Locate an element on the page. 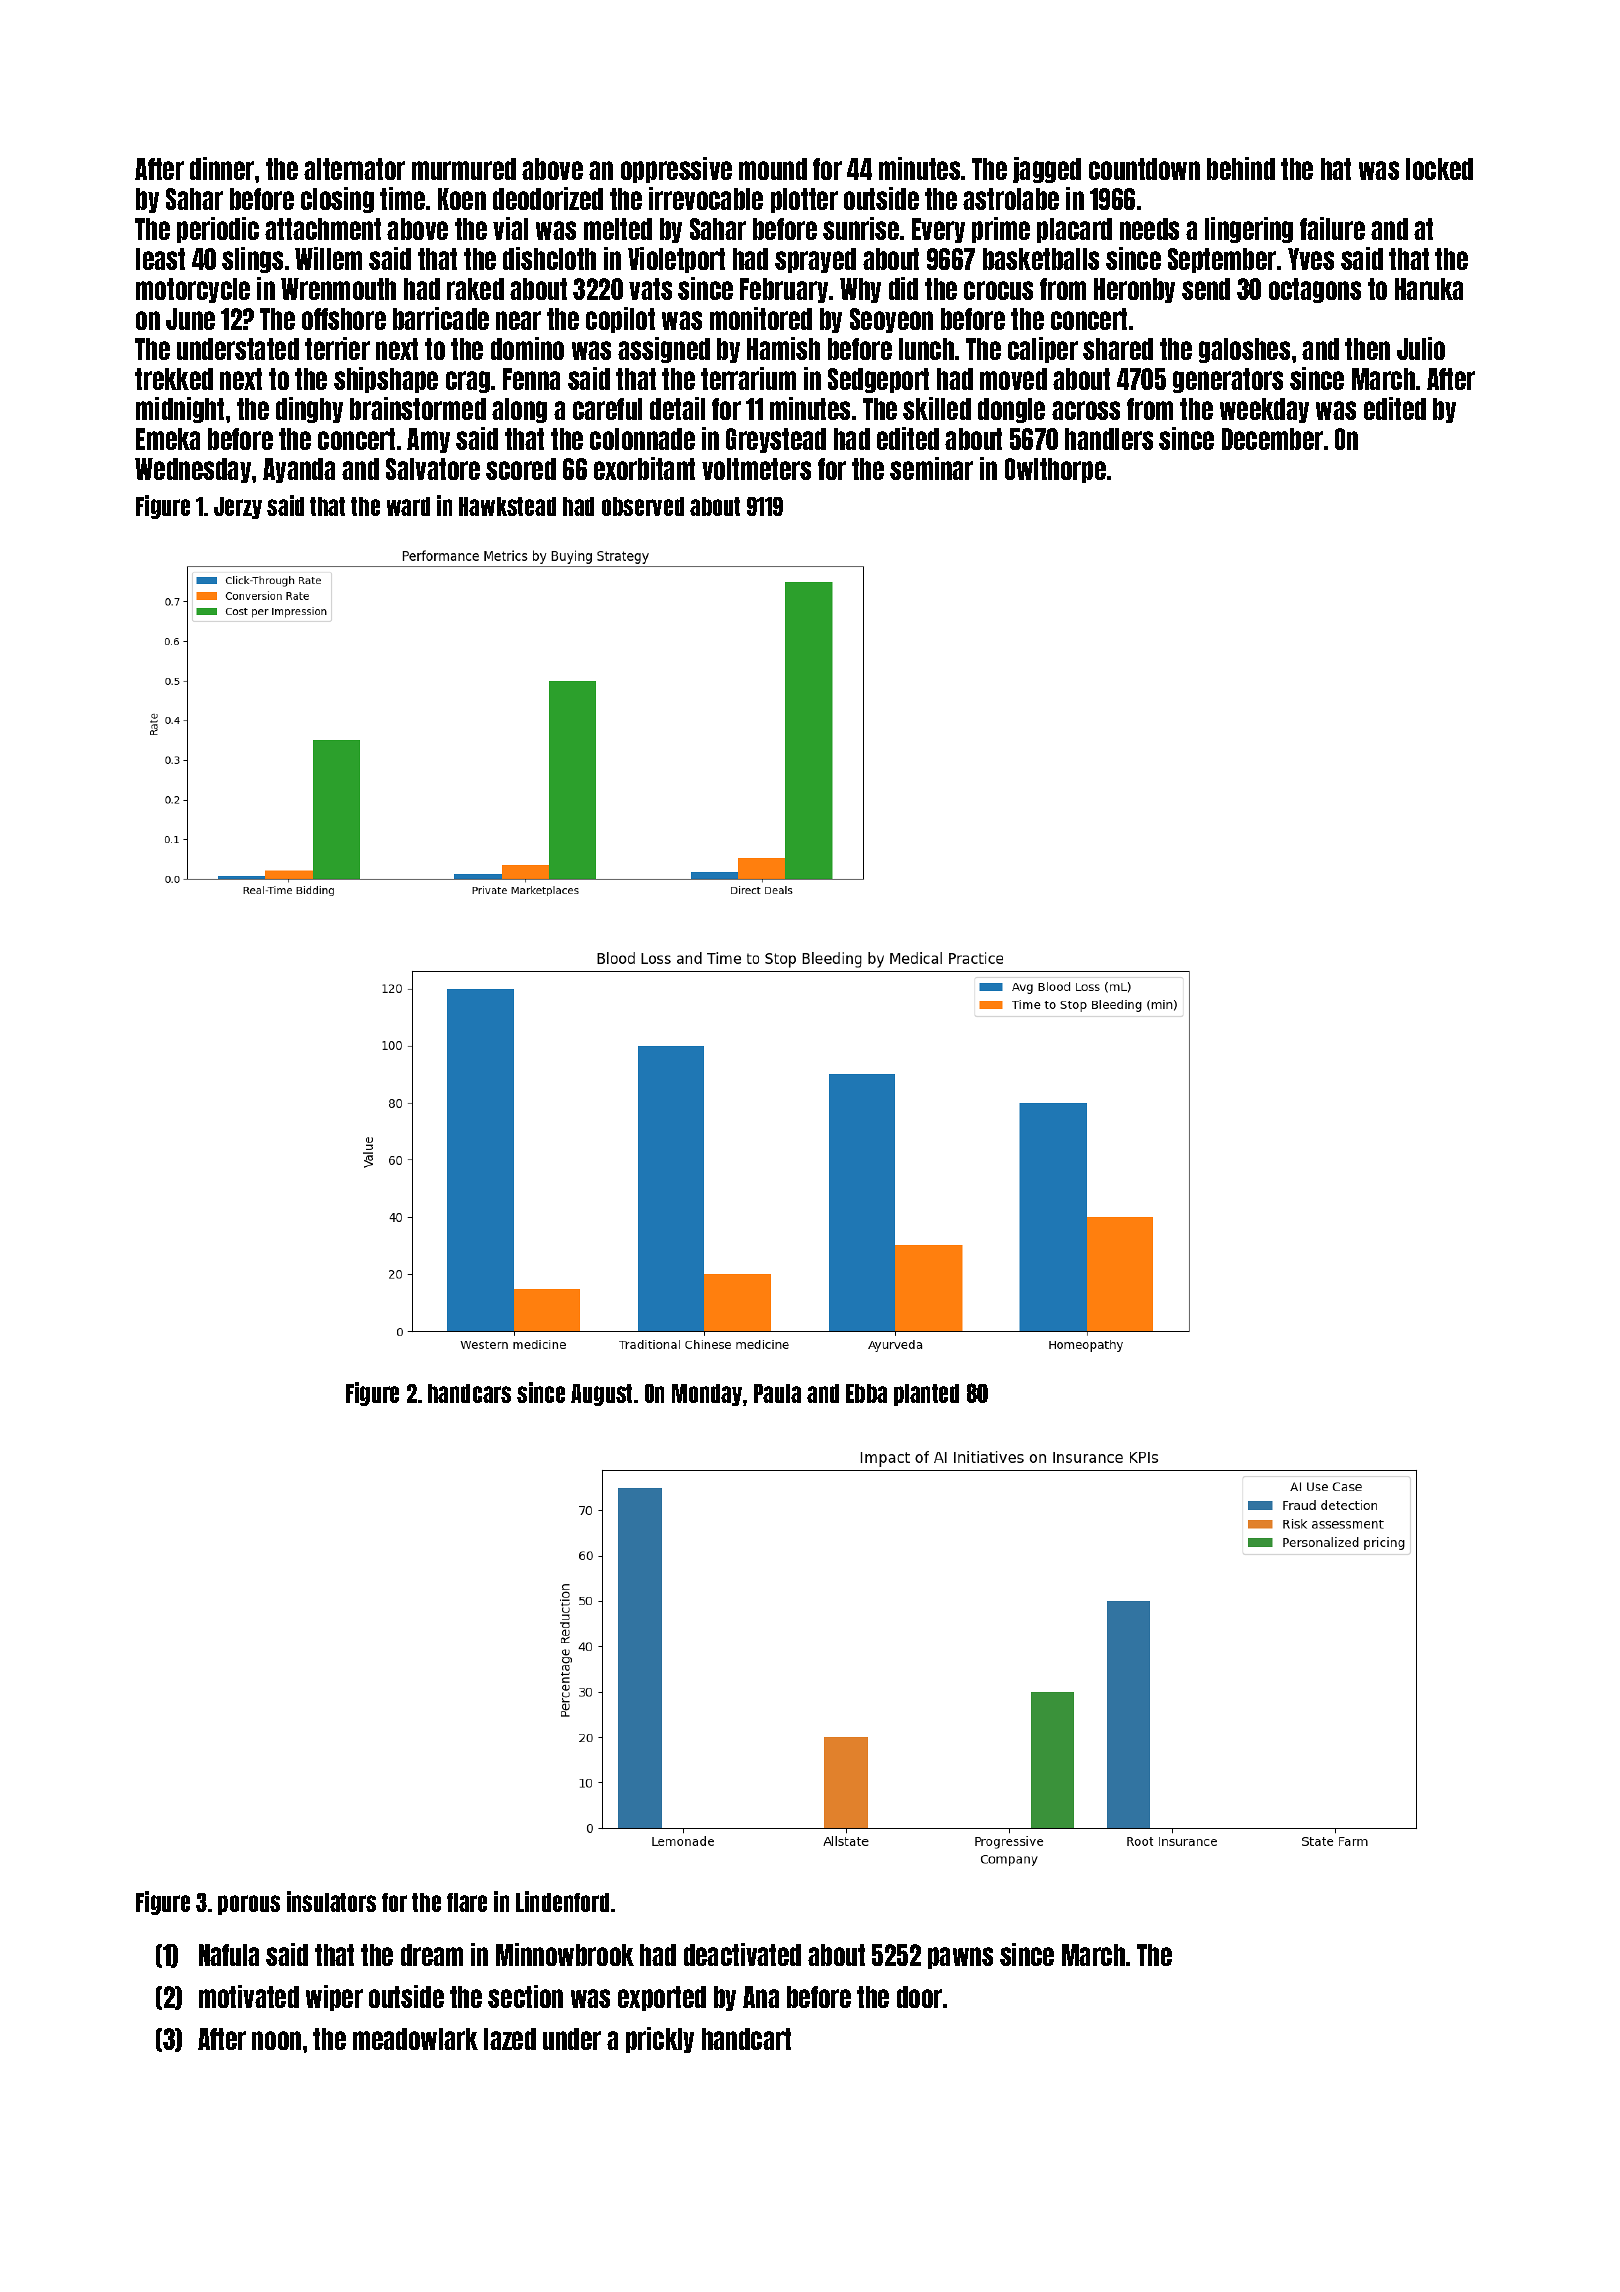 The height and width of the document is (2292, 1620). Paula is located at coordinates (777, 1393).
